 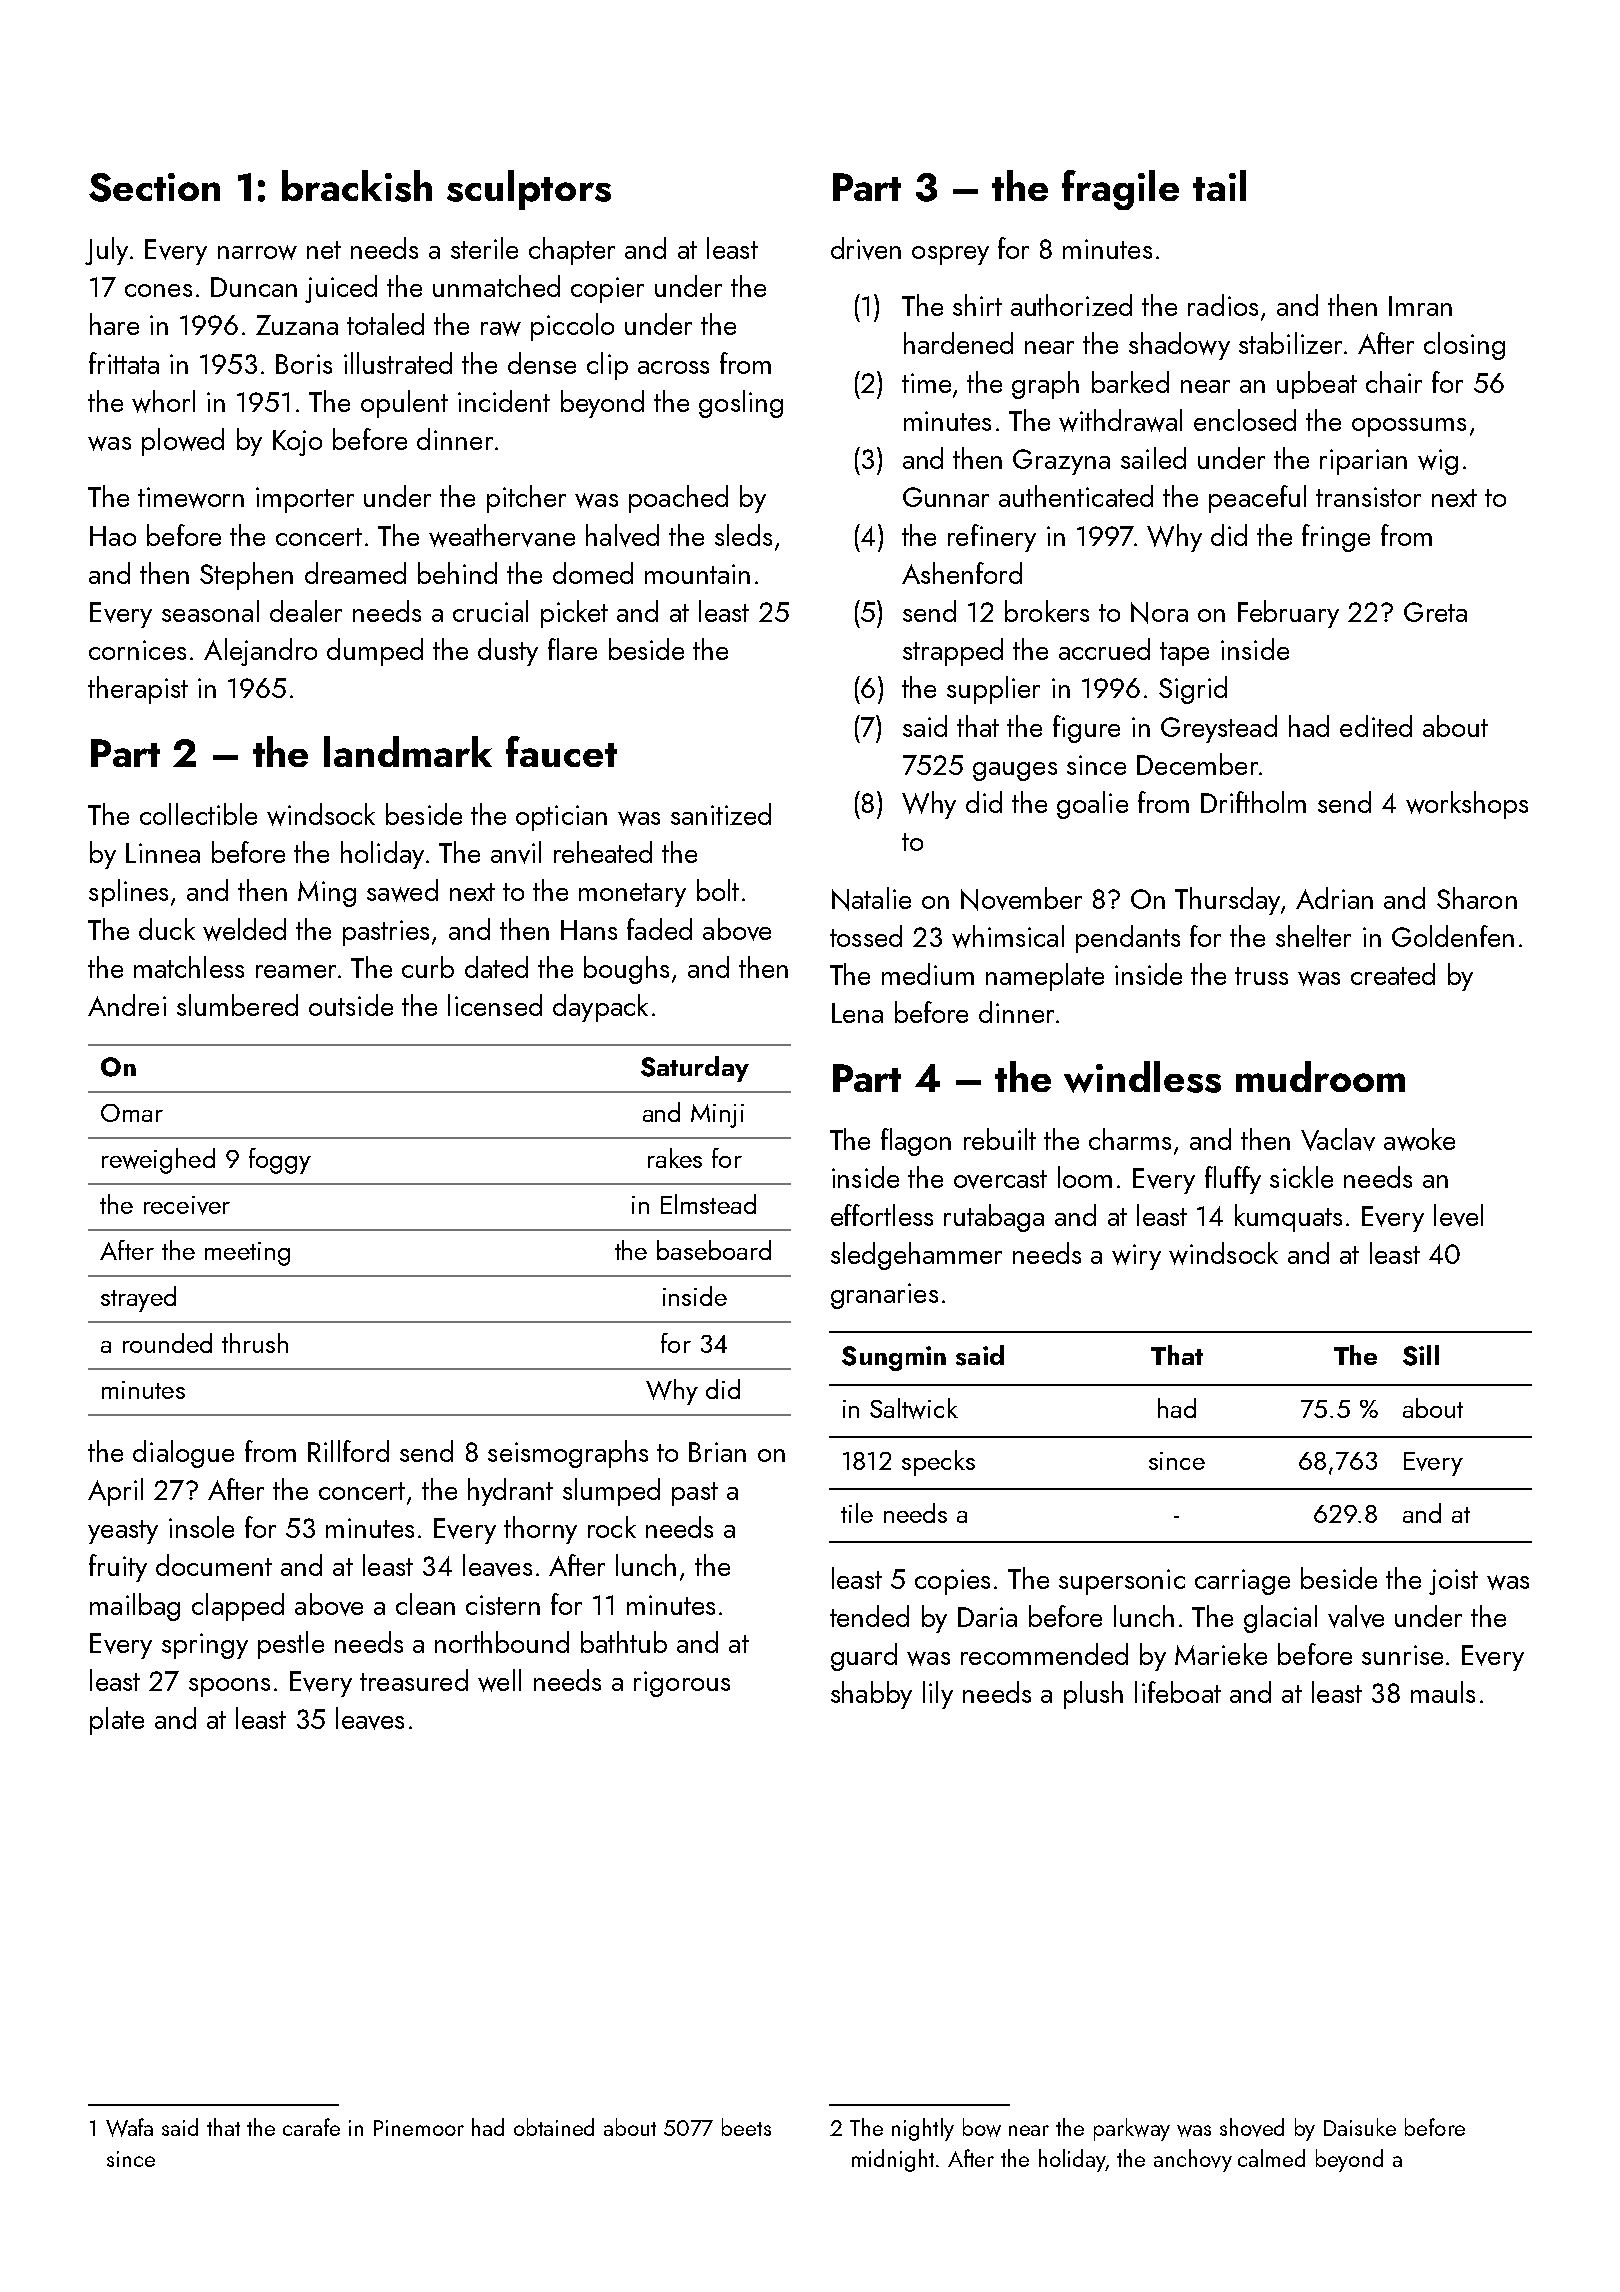 What do you see at coordinates (128, 893) in the screenshot?
I see `splines` at bounding box center [128, 893].
